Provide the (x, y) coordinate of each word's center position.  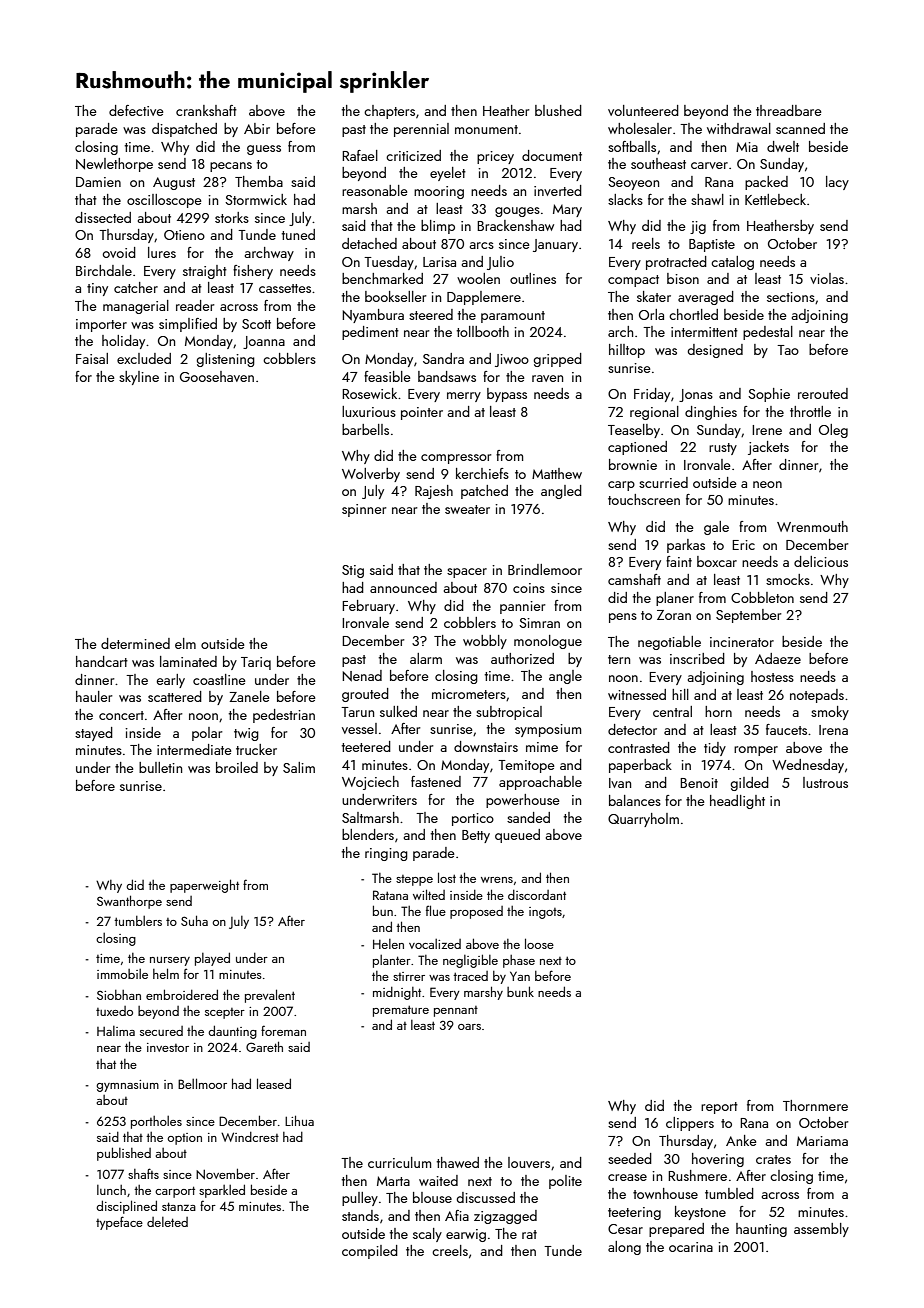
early (170, 681)
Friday (652, 395)
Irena (833, 730)
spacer (467, 573)
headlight (737, 802)
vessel (359, 728)
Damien (98, 182)
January (555, 245)
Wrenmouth (812, 526)
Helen (388, 944)
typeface (119, 1223)
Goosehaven (217, 376)
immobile (122, 974)
